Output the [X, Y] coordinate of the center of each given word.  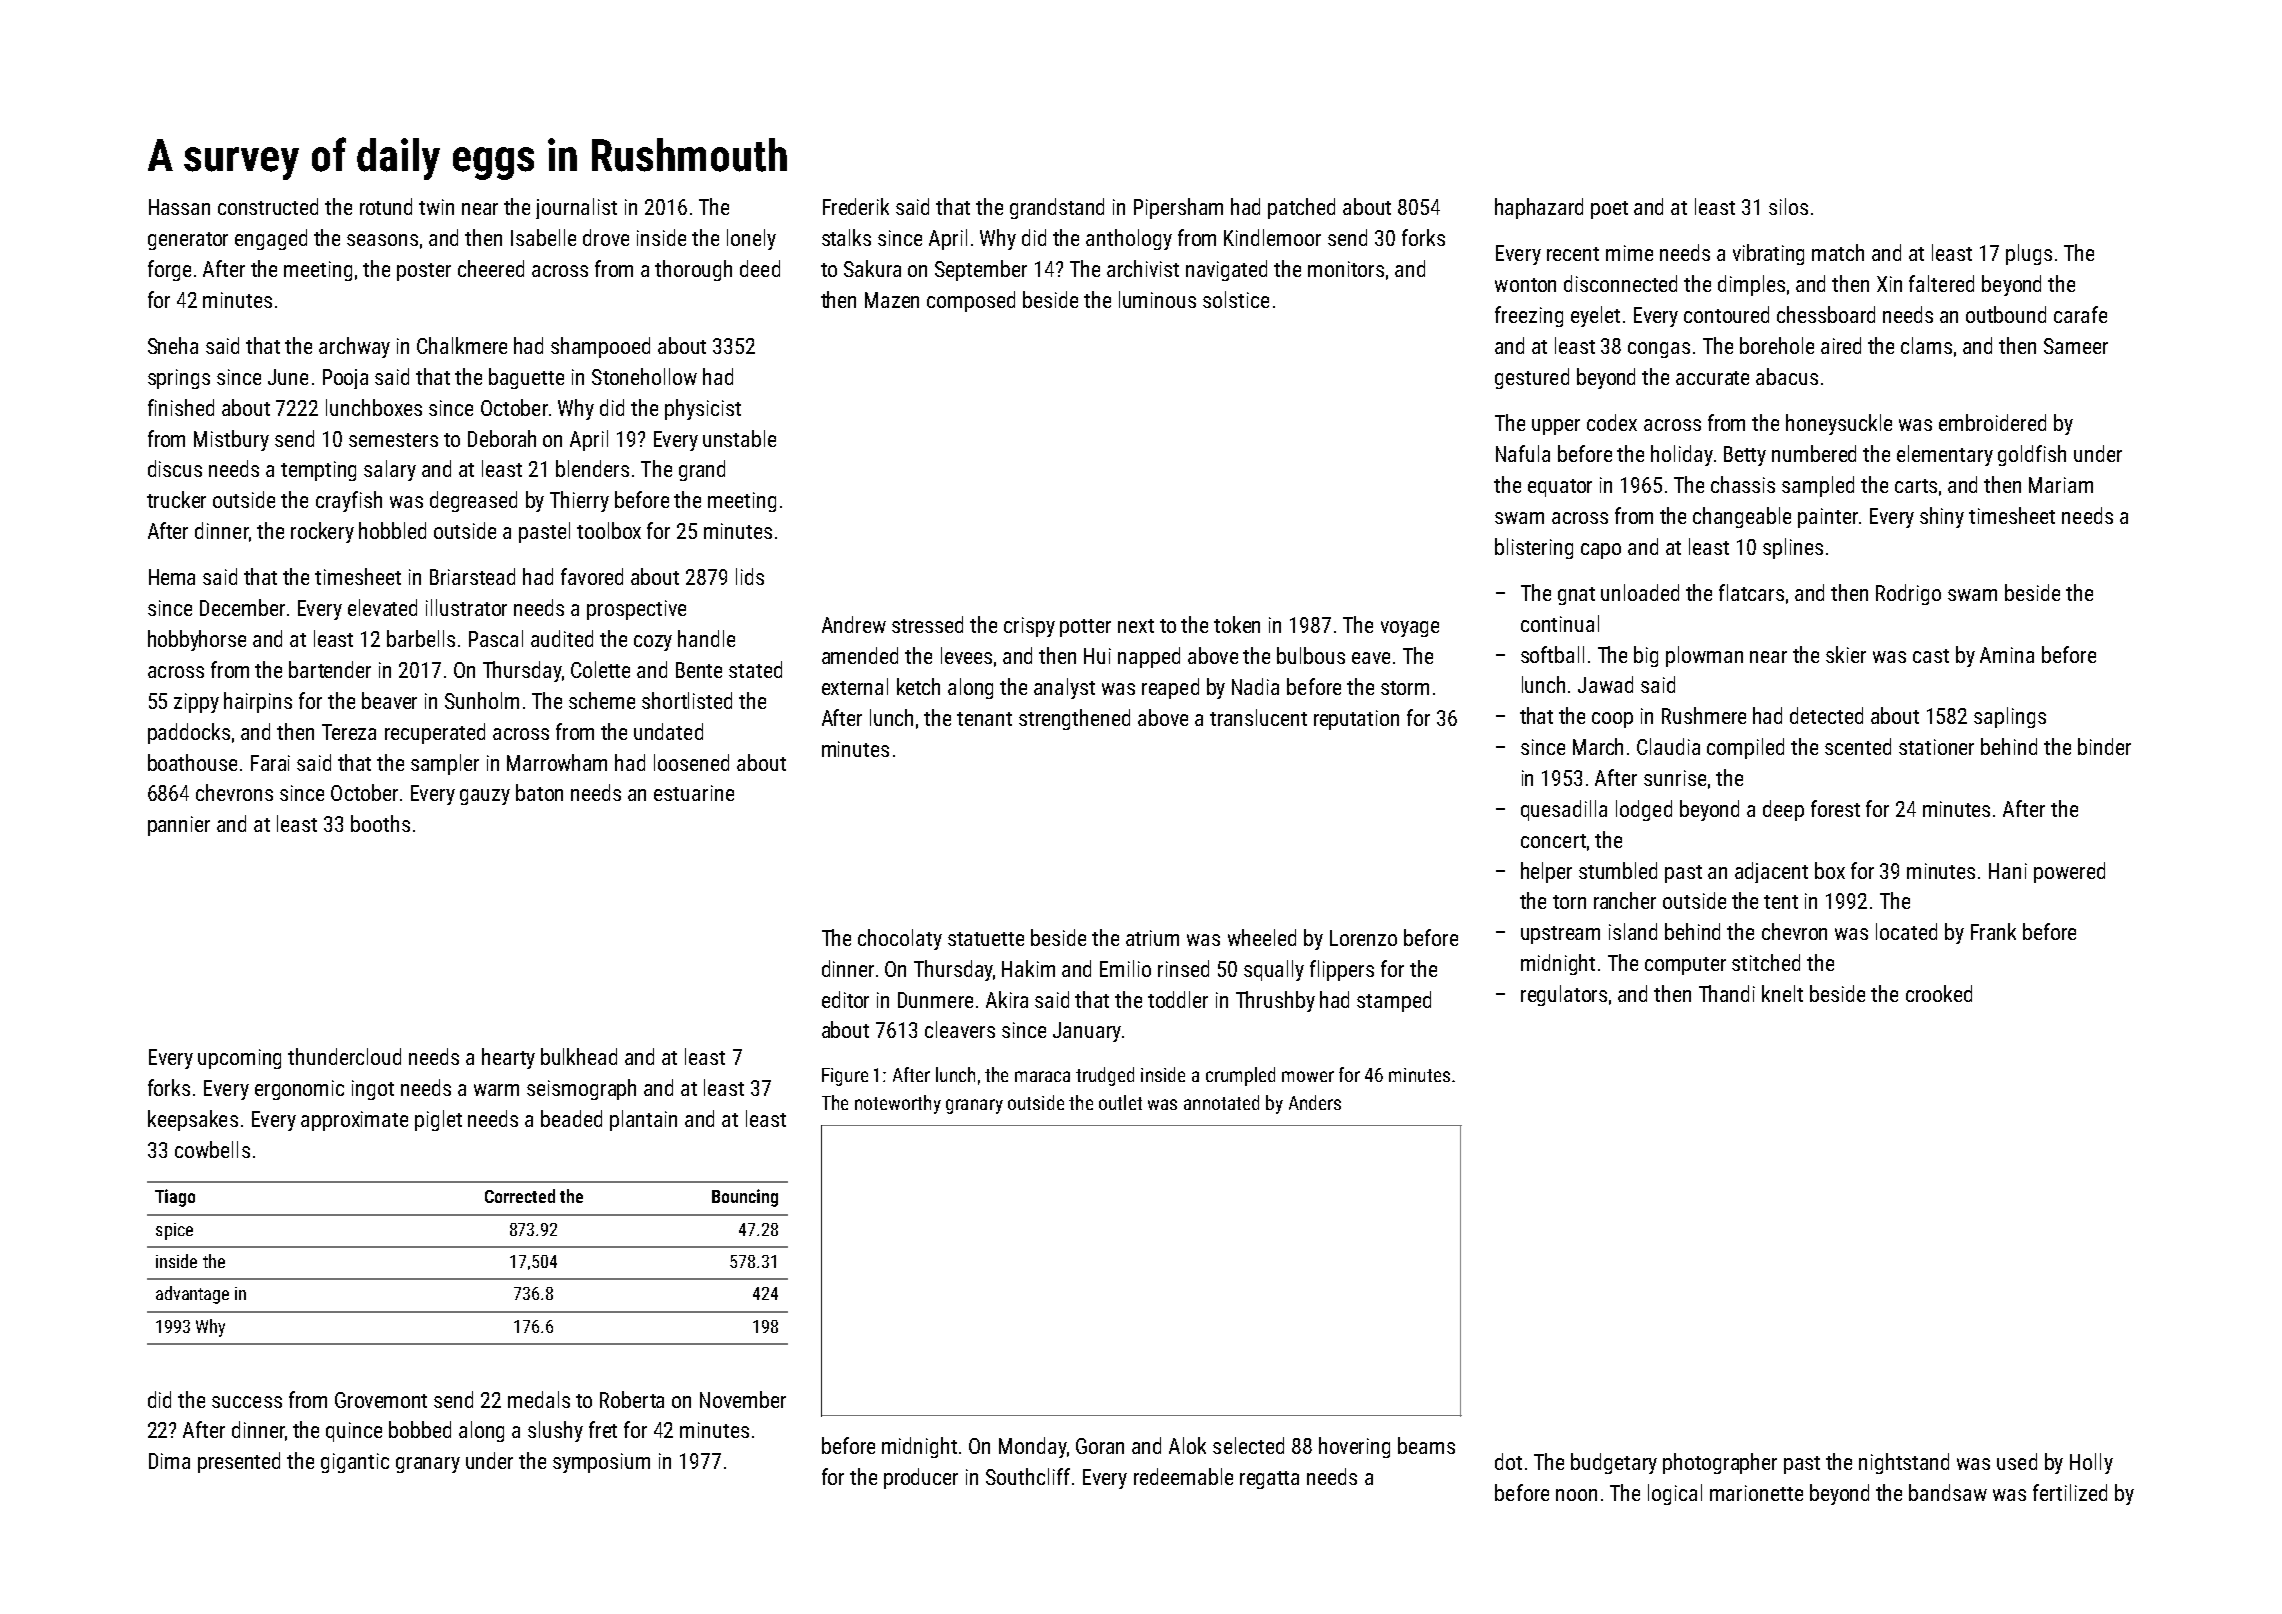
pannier [179, 826]
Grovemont [381, 1400]
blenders [592, 468]
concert [1553, 841]
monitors [1346, 269]
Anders [1315, 1102]
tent [1781, 902]
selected [1248, 1445]
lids [750, 576]
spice [174, 1231]
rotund [386, 206]
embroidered [1992, 422]
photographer [1720, 1463]
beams [1426, 1445]
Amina [2007, 655]
